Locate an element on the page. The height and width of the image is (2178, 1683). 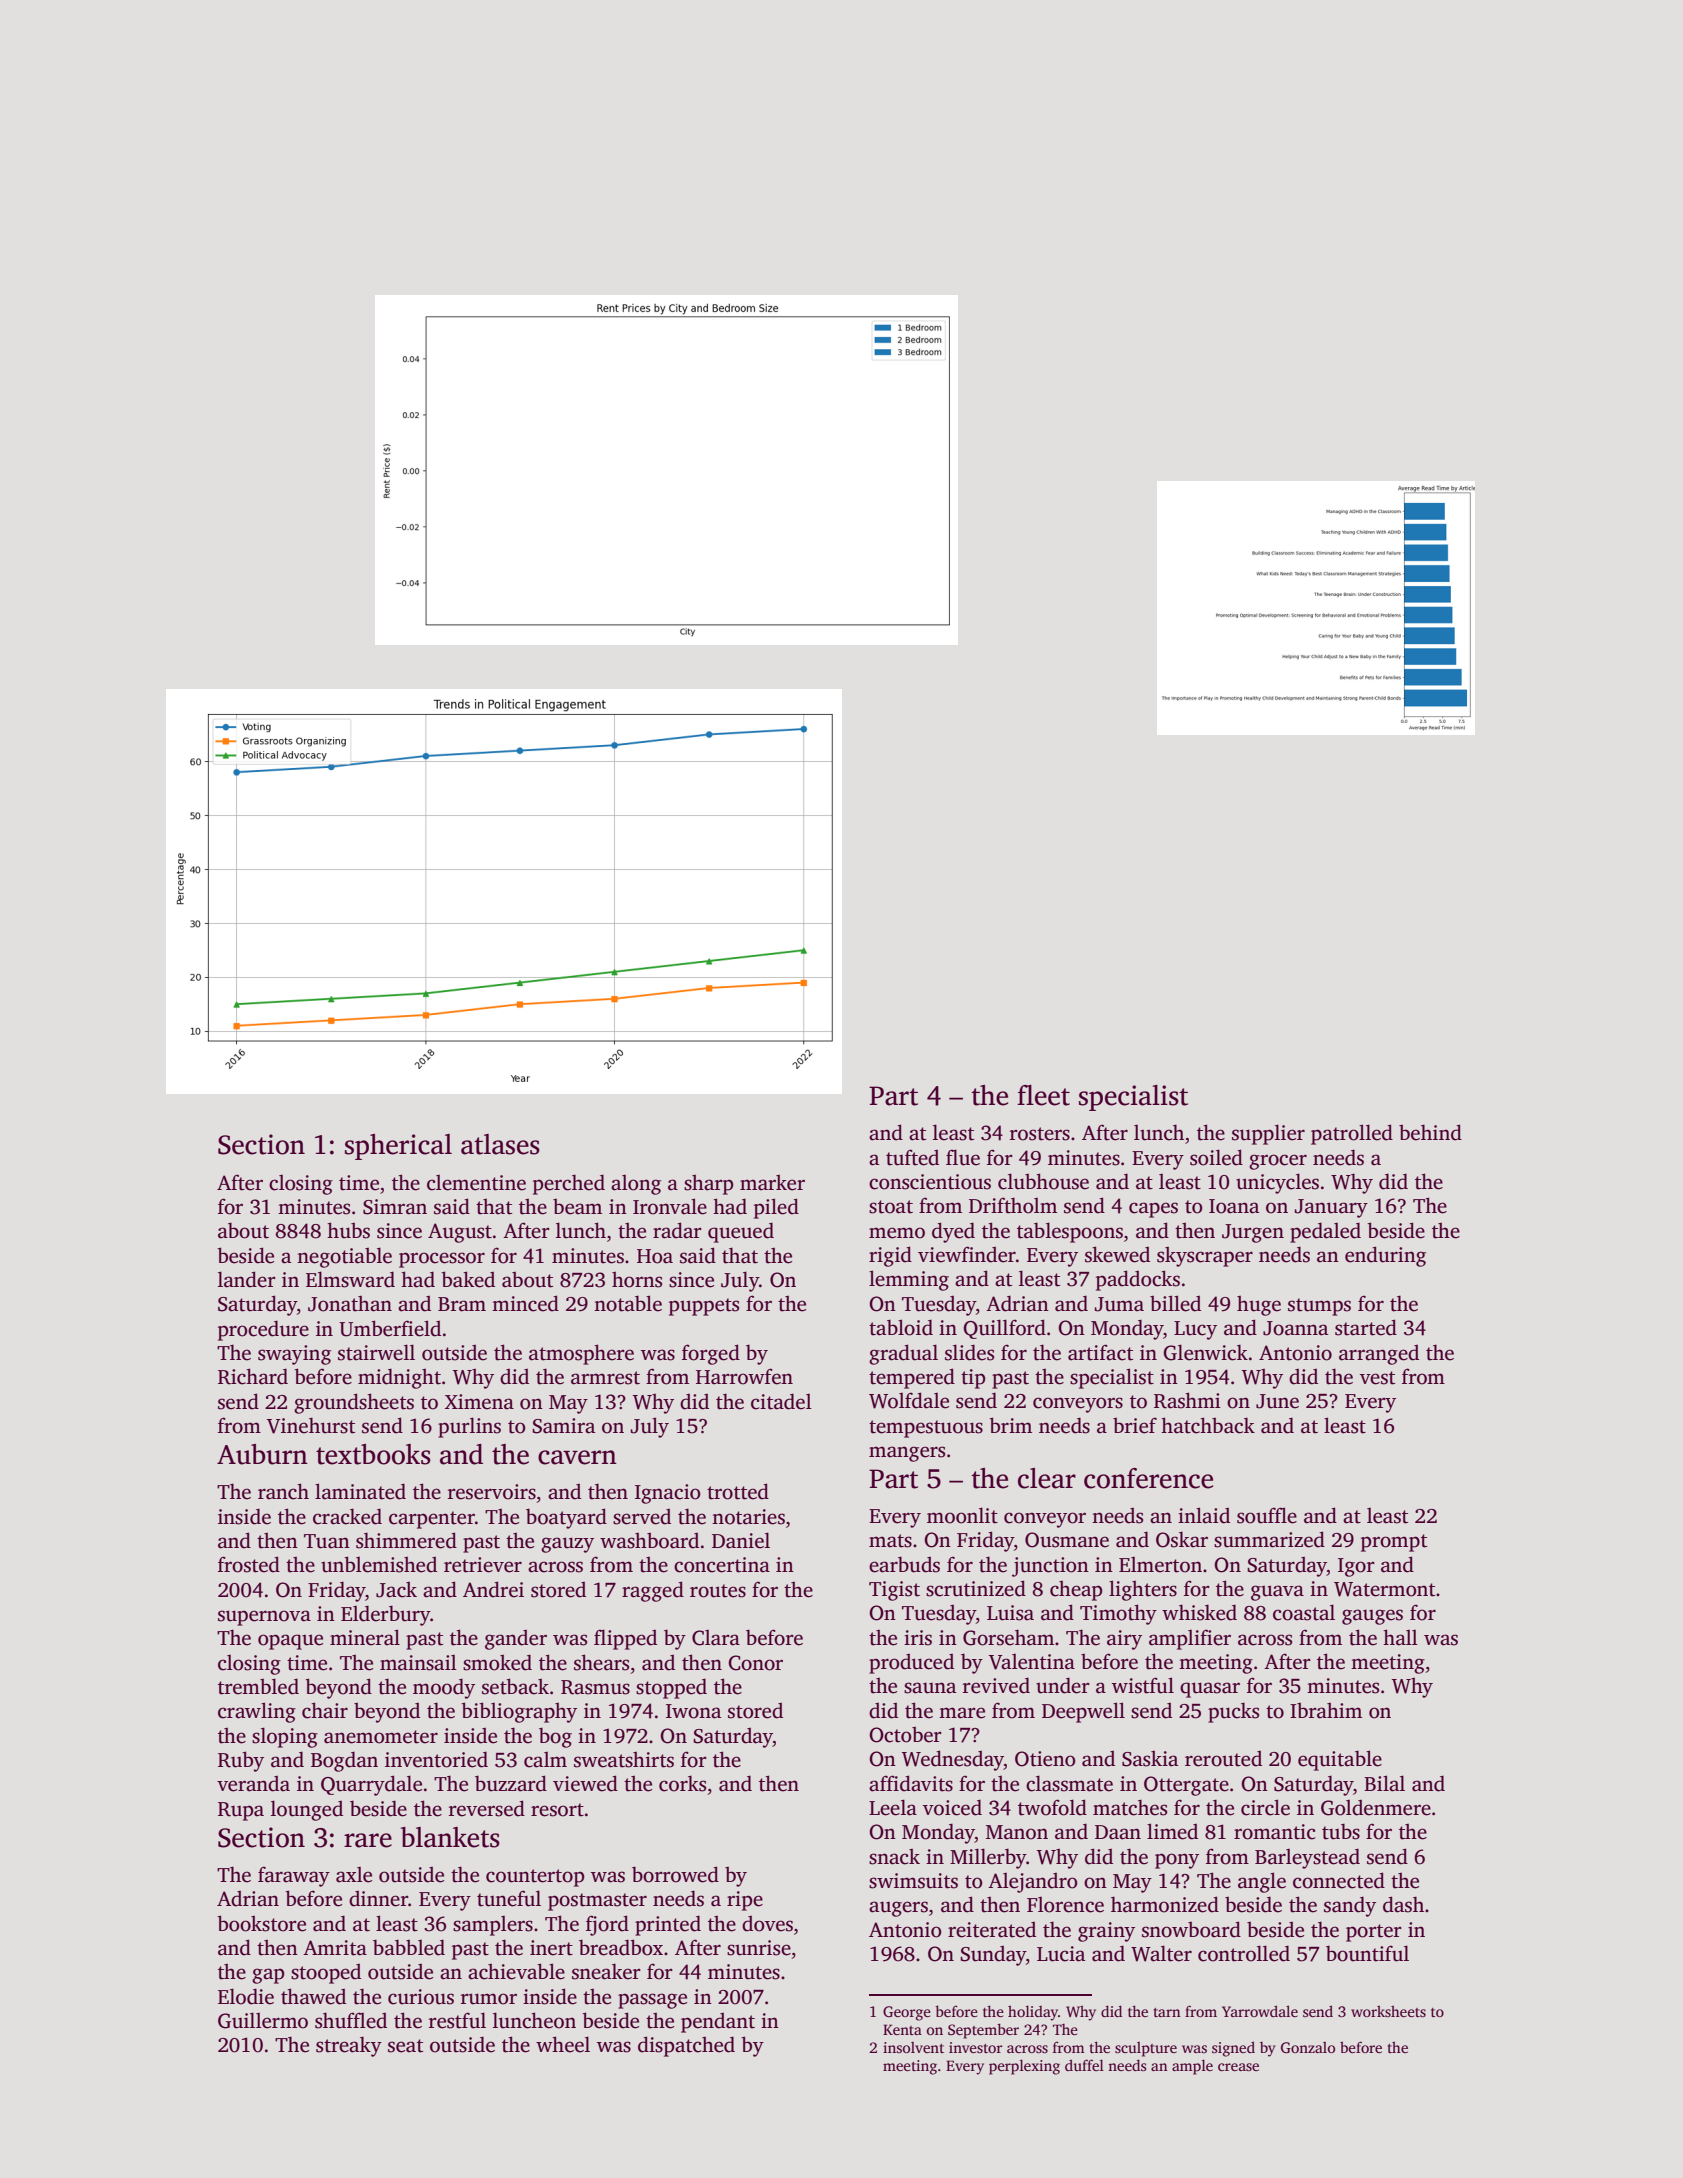
fleet is located at coordinates (1043, 1095).
